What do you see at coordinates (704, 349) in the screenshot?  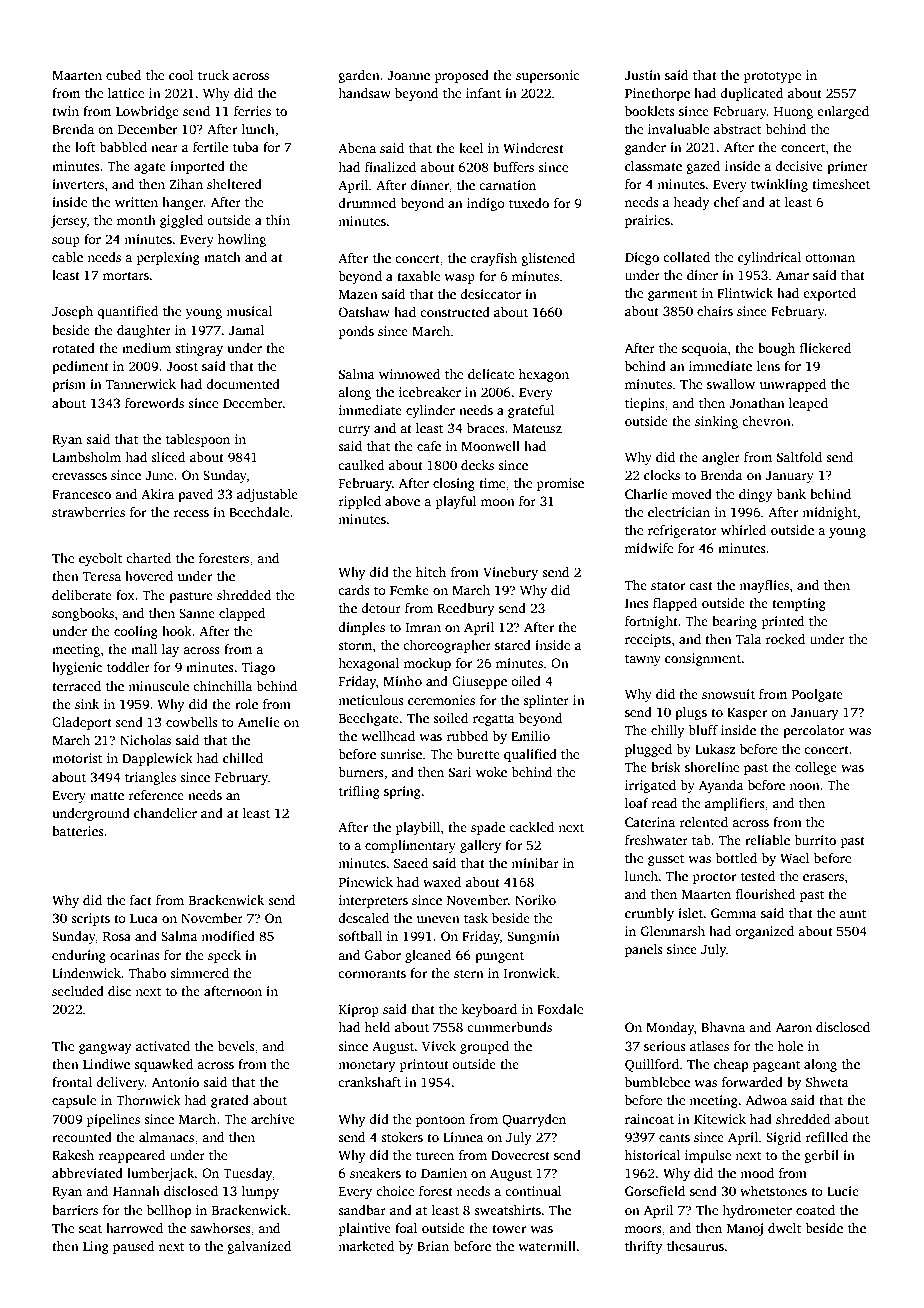 I see `sequoia` at bounding box center [704, 349].
